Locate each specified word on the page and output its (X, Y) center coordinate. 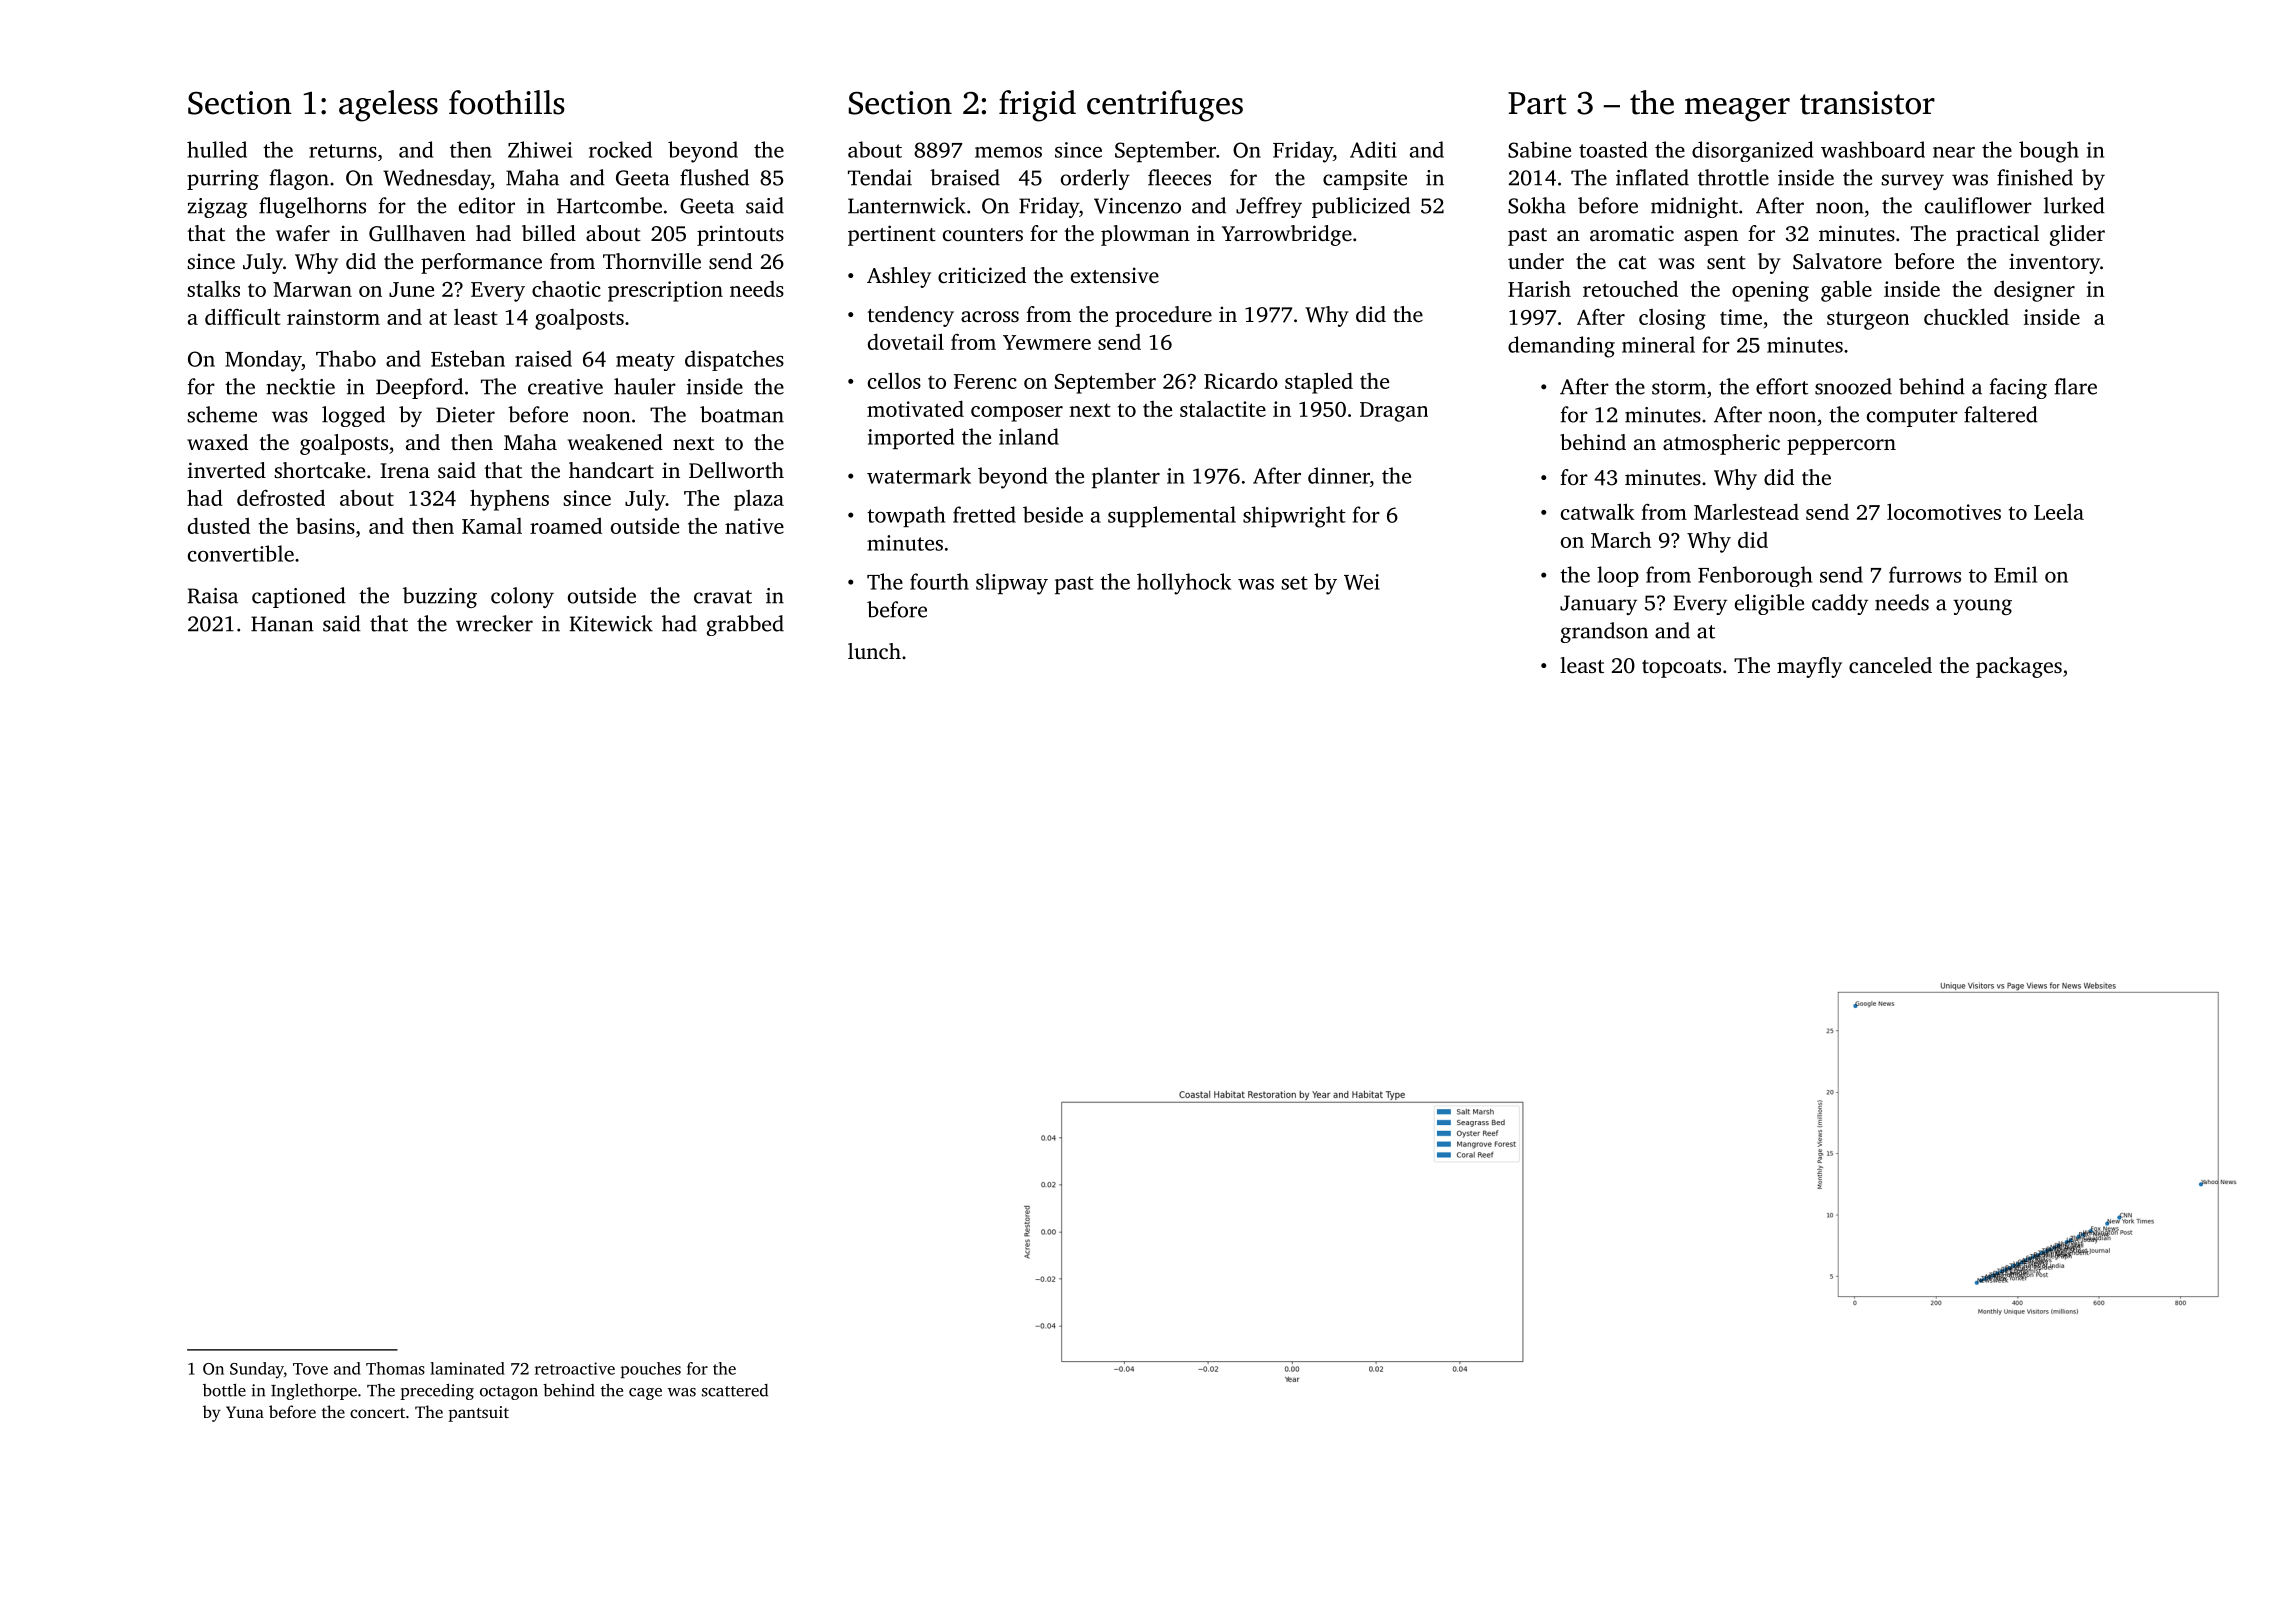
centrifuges (1165, 106)
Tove (310, 1369)
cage (645, 1394)
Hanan (282, 624)
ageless (388, 106)
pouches (651, 1370)
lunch (874, 651)
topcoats (1681, 669)
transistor (1867, 103)
